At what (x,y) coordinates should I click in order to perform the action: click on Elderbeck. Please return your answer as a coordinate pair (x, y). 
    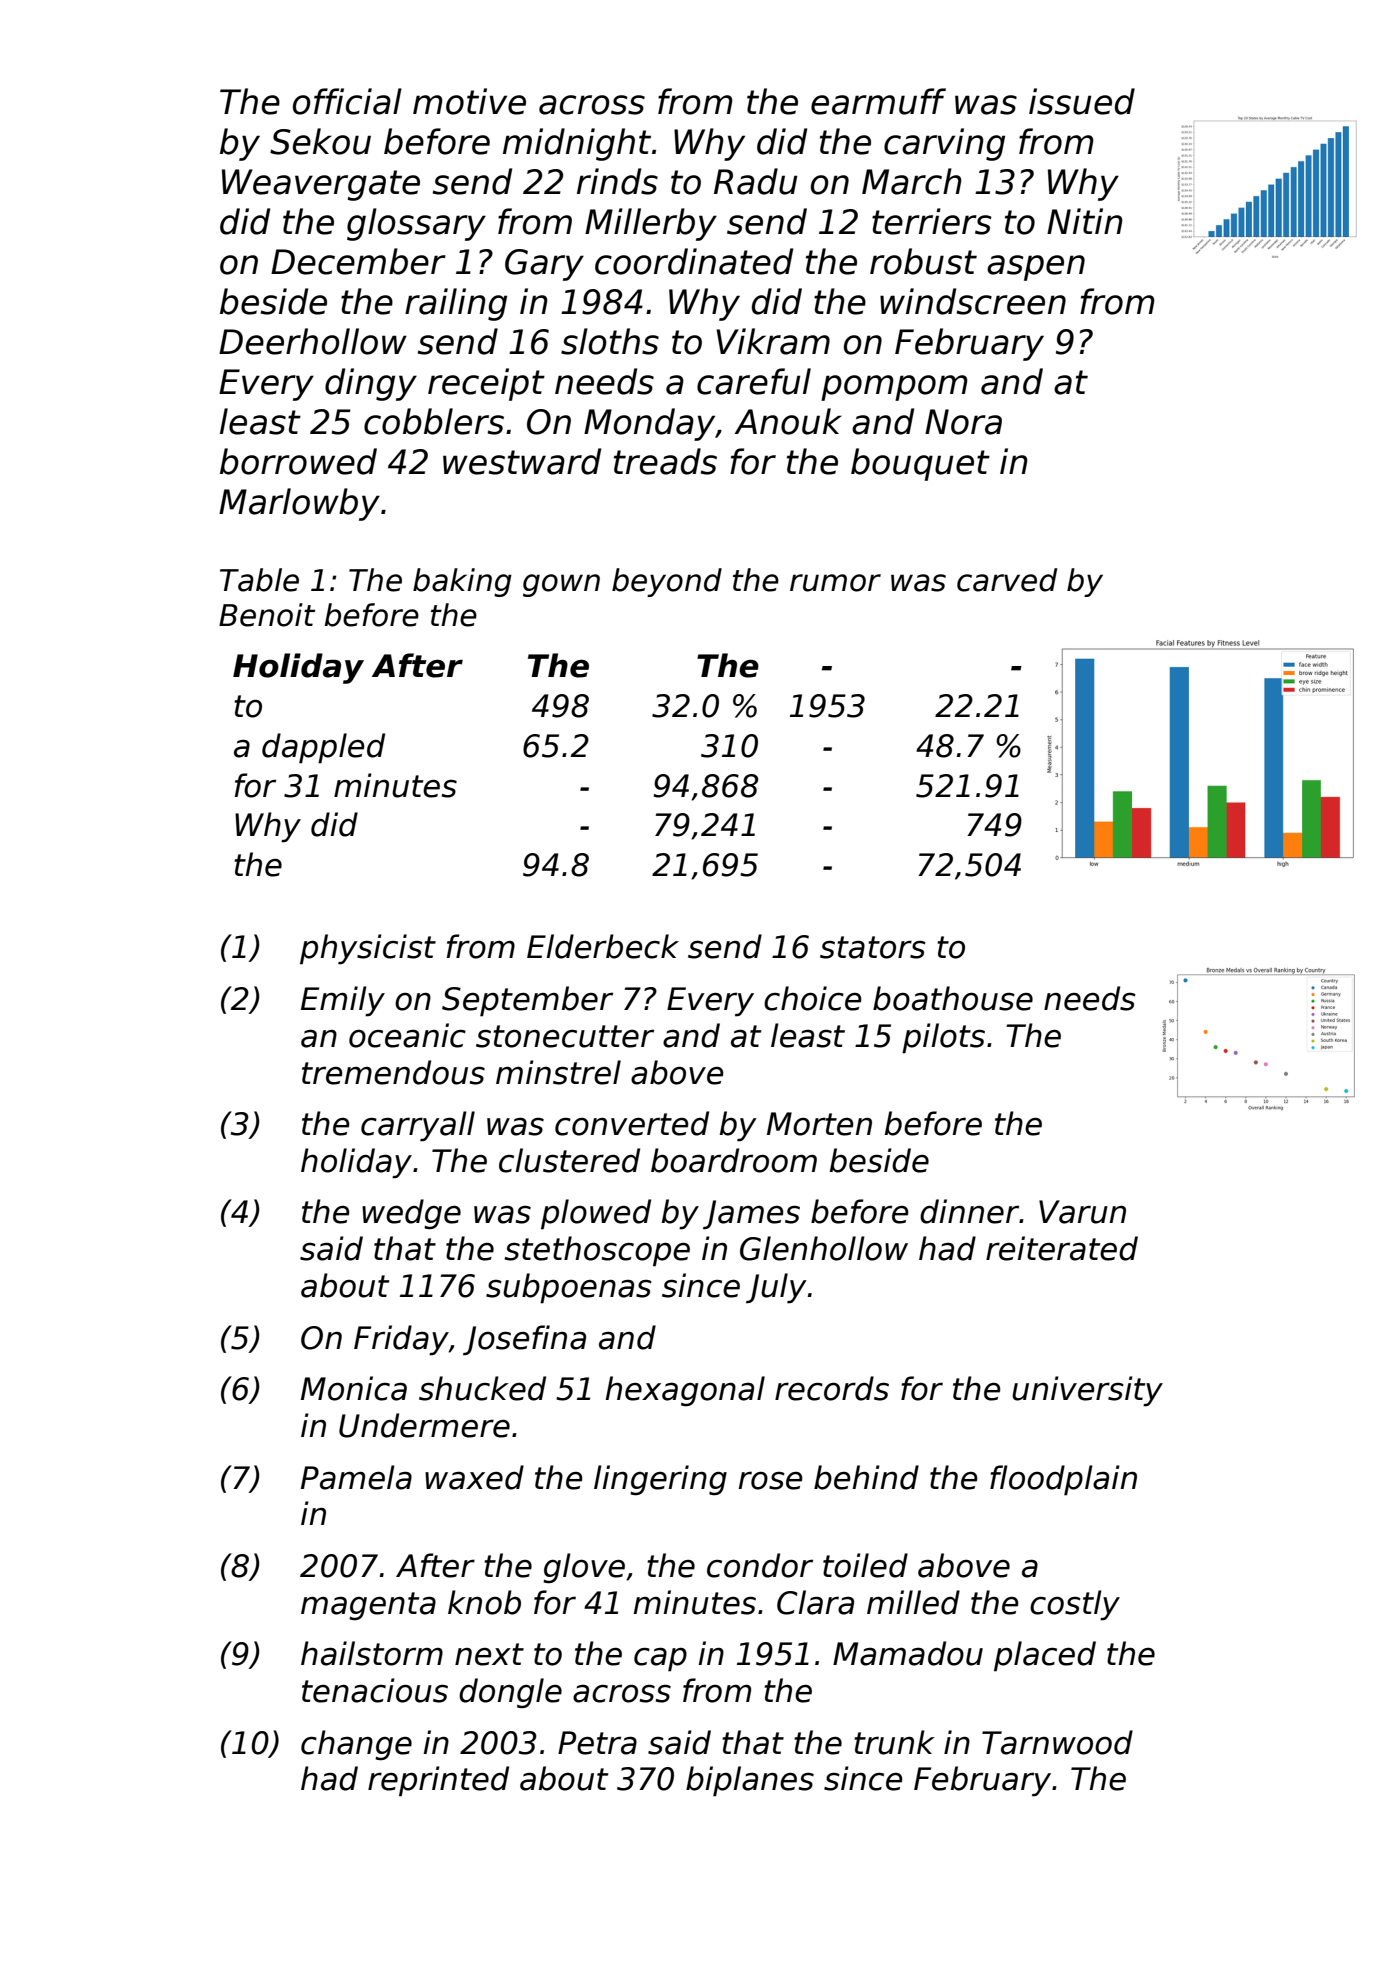
    Looking at the image, I should click on (603, 946).
